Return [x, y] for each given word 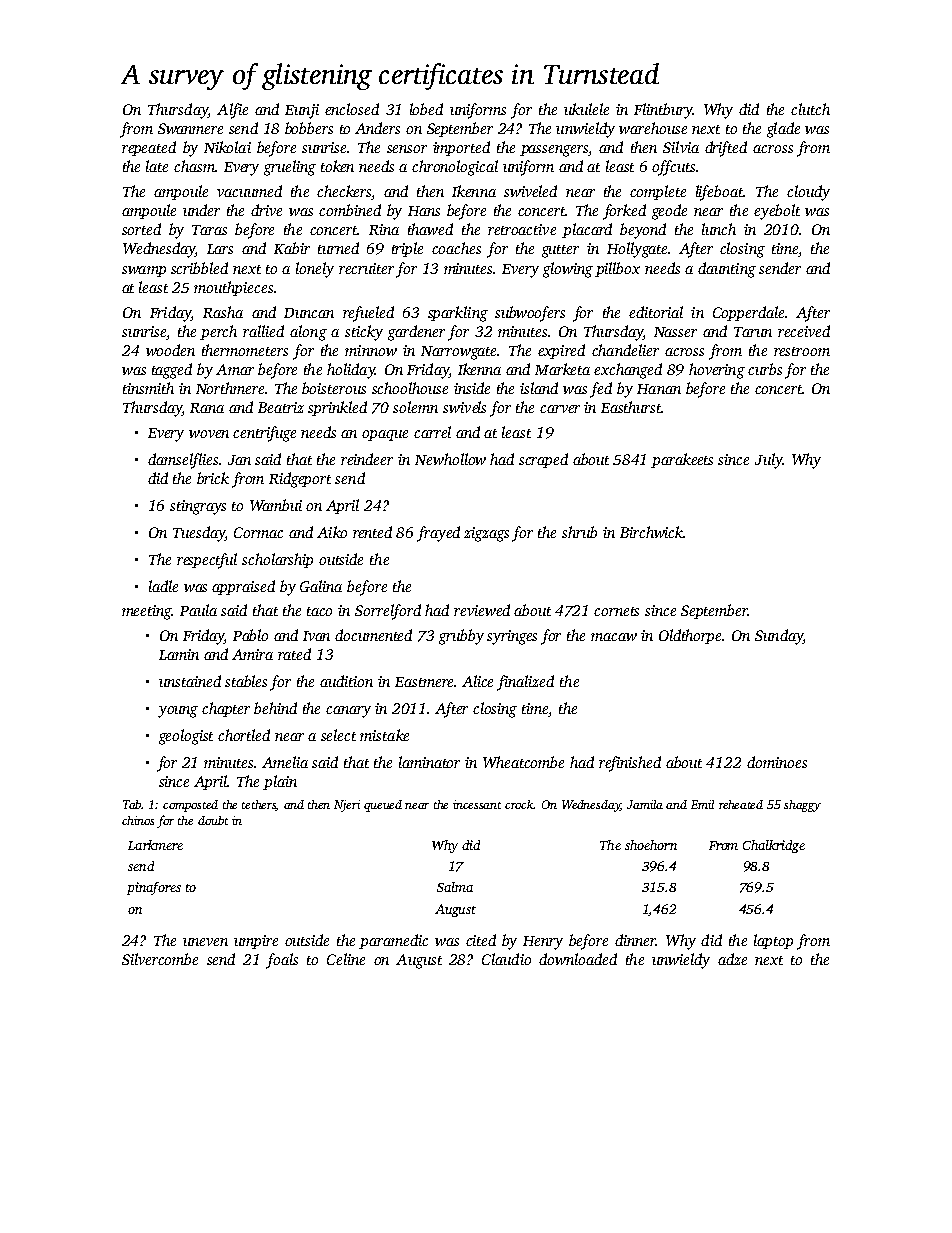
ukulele [586, 109]
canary [348, 712]
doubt [213, 820]
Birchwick [651, 532]
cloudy [808, 193]
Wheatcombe [523, 762]
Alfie [232, 111]
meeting [147, 612]
